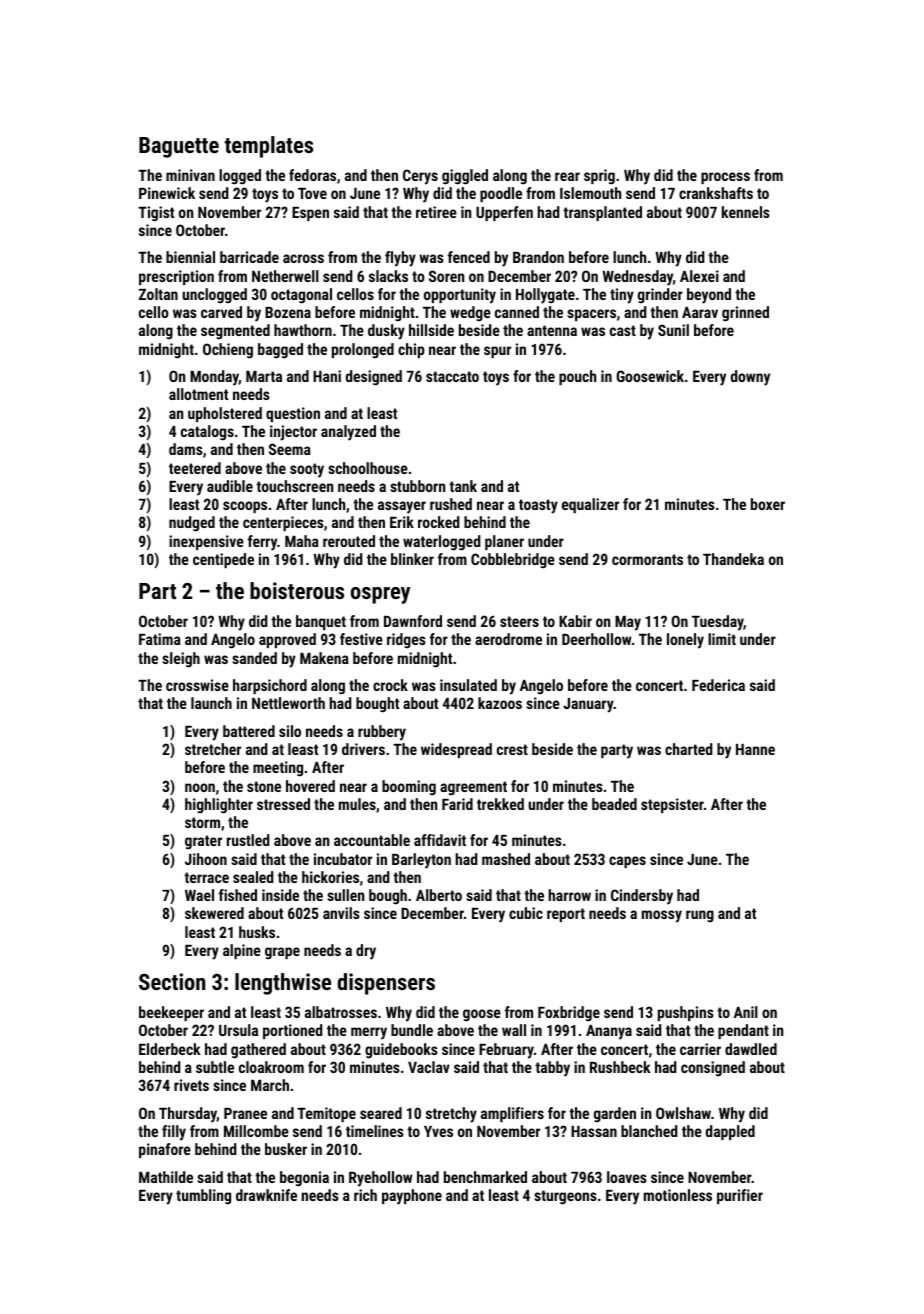  Describe the element at coordinates (566, 915) in the screenshot. I see `report` at that location.
